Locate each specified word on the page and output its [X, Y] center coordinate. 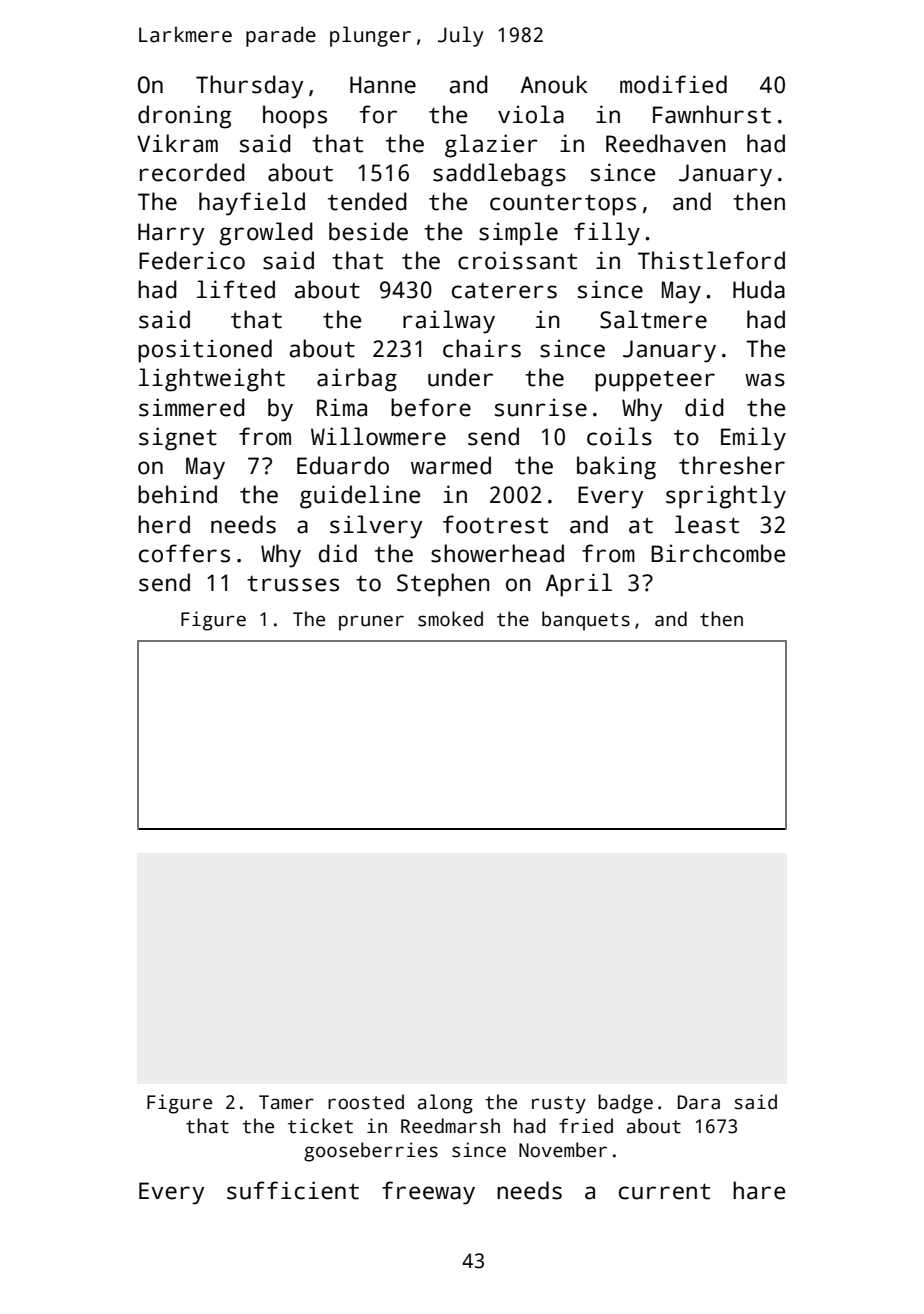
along [445, 1104]
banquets [586, 621]
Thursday [249, 87]
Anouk [554, 84]
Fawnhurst [712, 114]
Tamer [286, 1102]
